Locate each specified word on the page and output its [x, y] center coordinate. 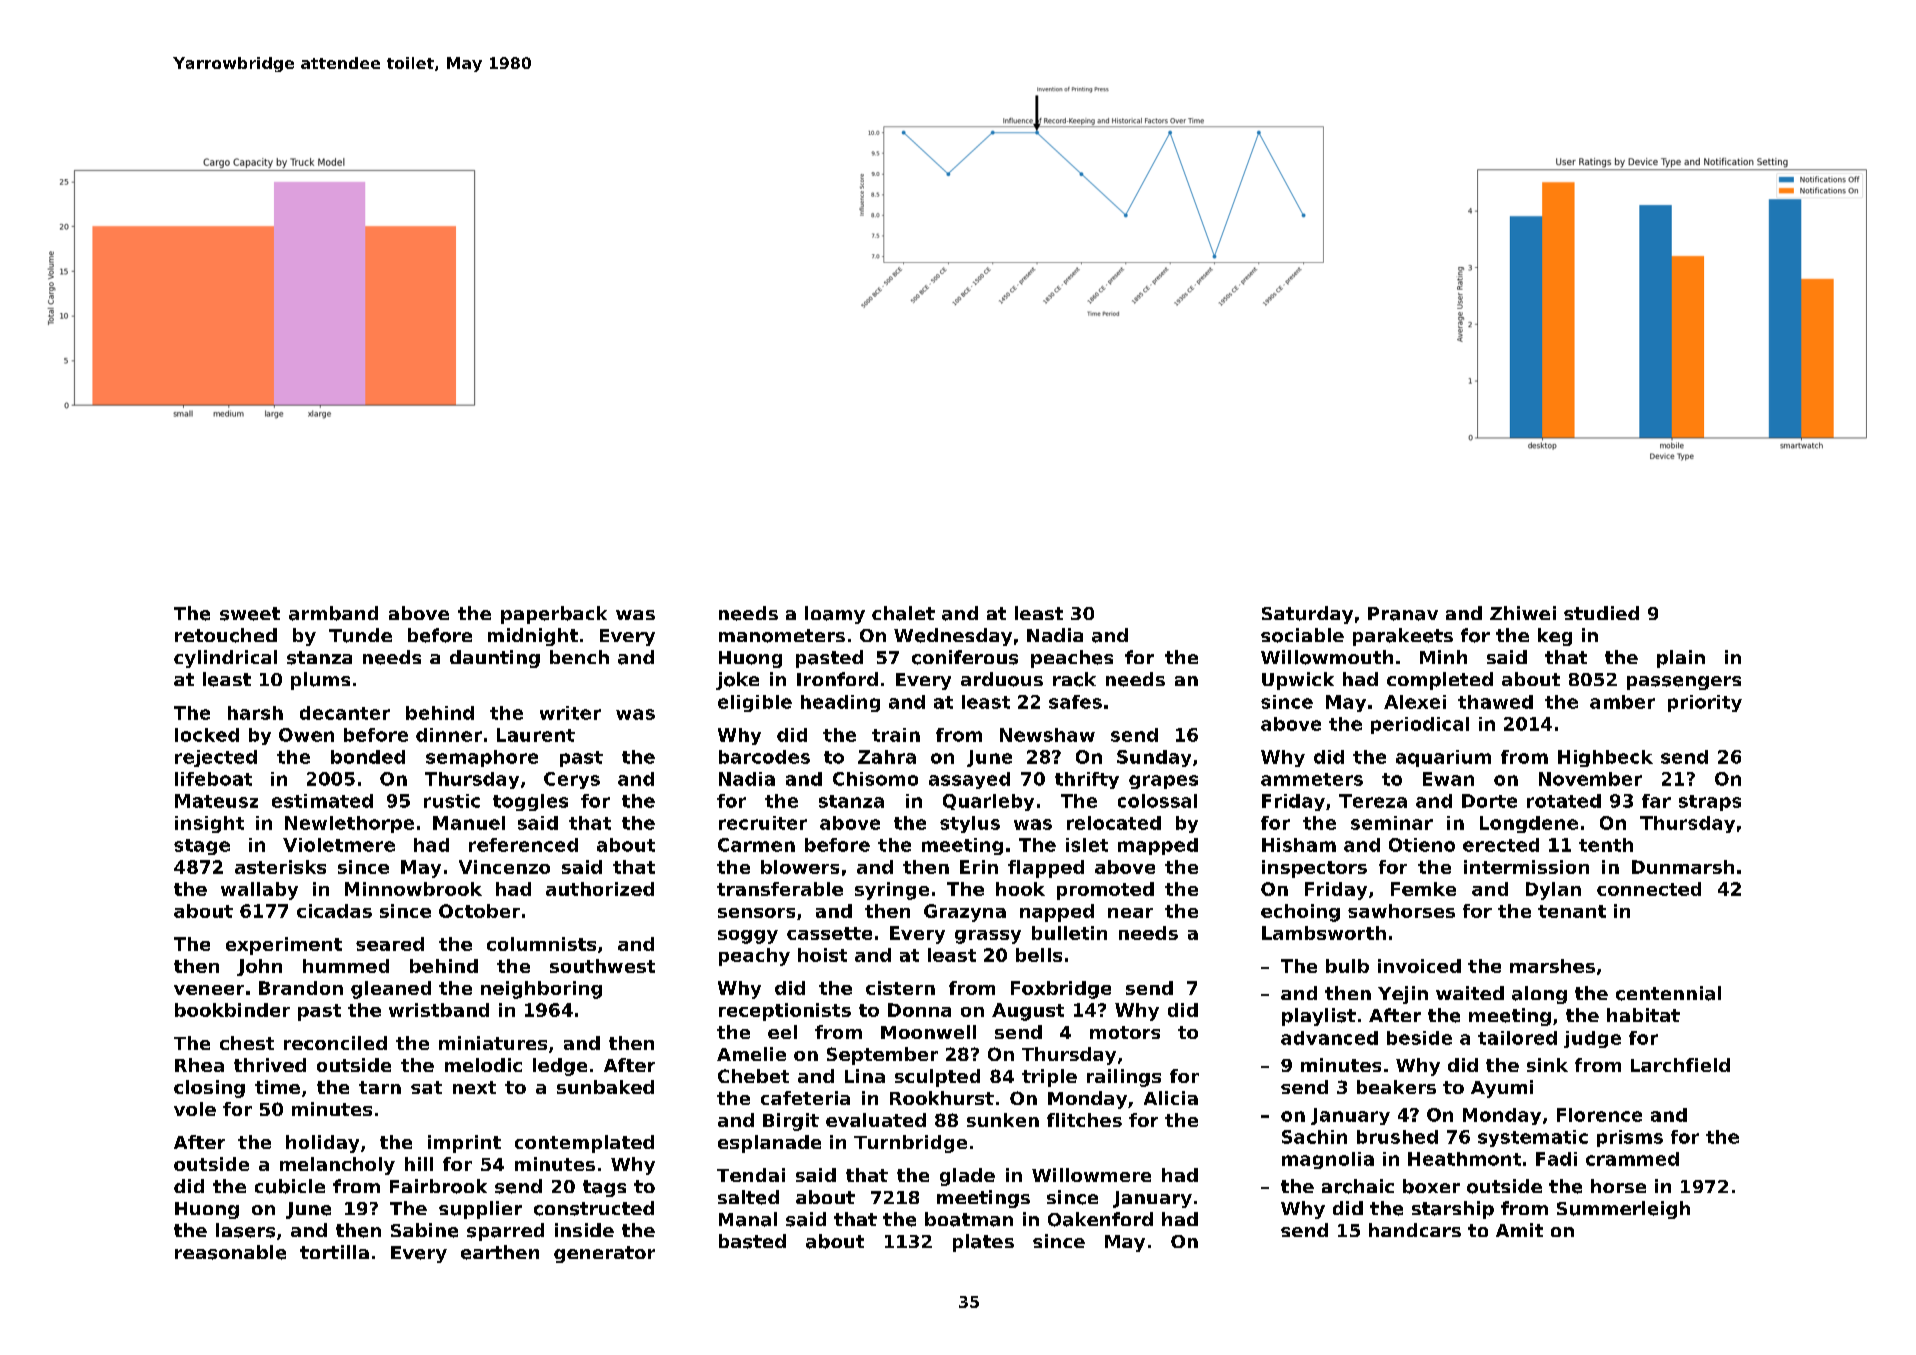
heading [840, 703]
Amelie [751, 1054]
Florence [1599, 1115]
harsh [255, 713]
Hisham [1299, 845]
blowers [800, 867]
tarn [380, 1087]
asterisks [280, 867]
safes [1075, 702]
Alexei [1415, 702]
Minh [1443, 657]
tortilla [334, 1252]
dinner [449, 735]
